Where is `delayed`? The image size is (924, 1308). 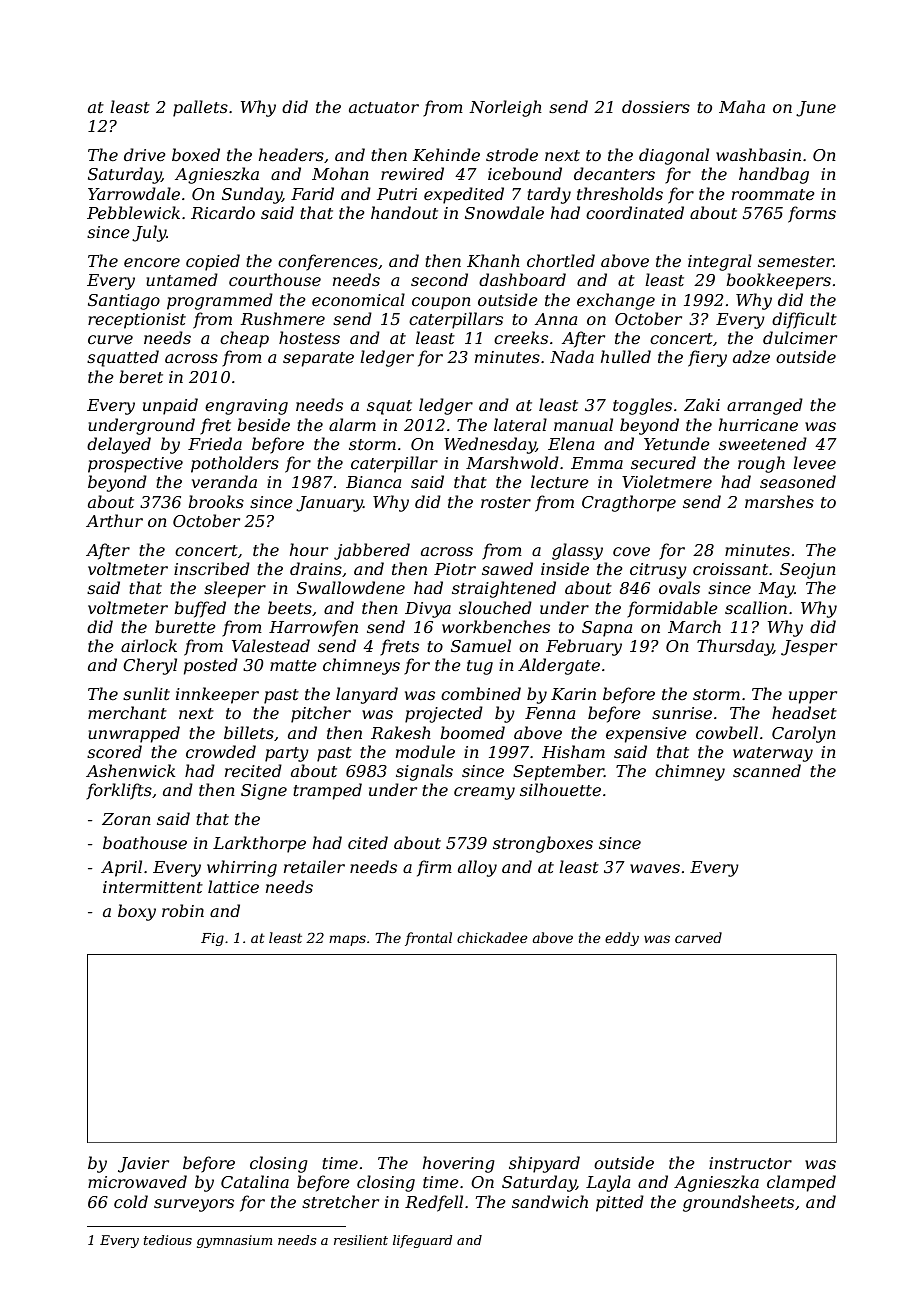
delayed is located at coordinates (119, 445).
